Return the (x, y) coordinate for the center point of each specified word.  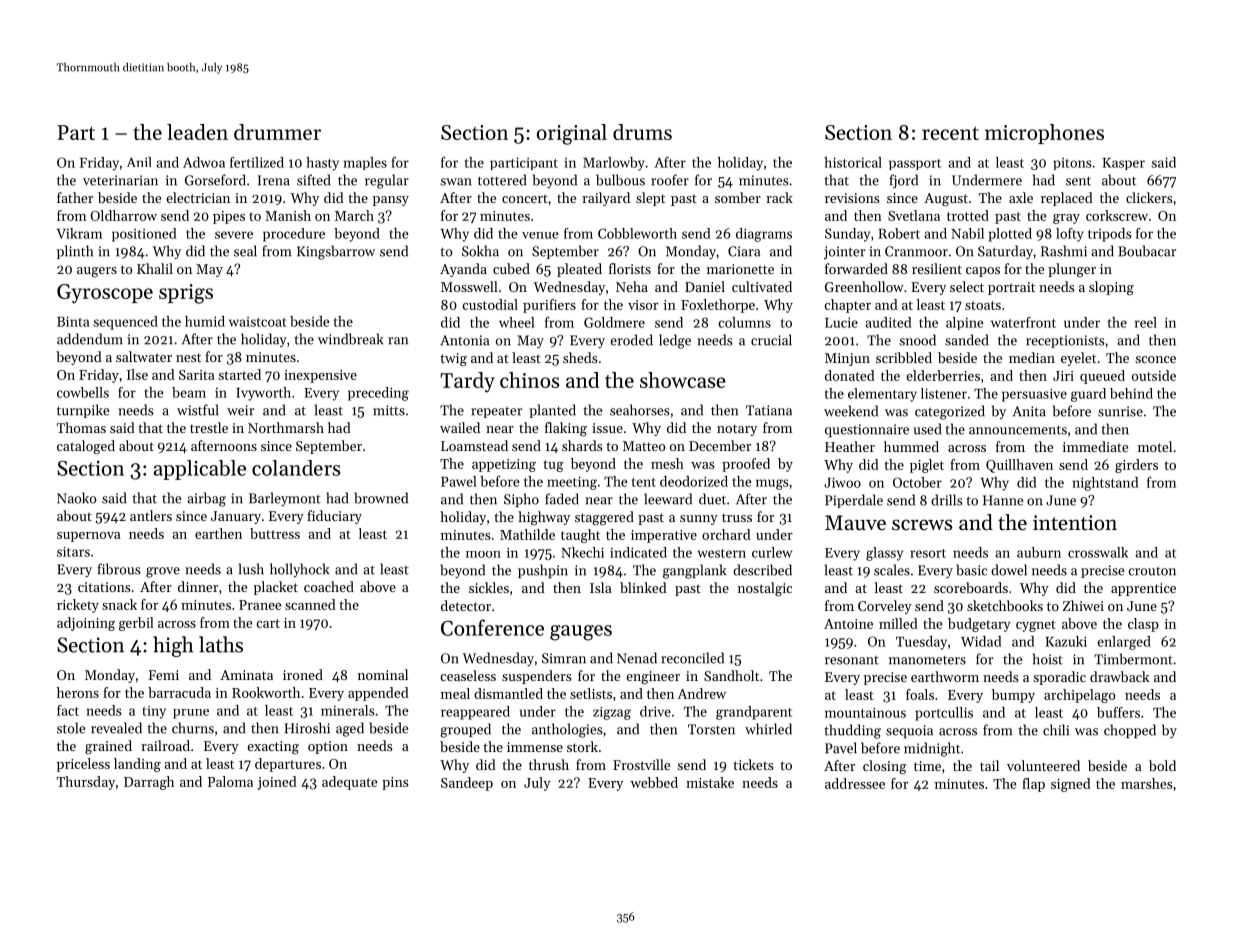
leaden (197, 132)
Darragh (149, 783)
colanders (296, 468)
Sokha (480, 251)
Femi (163, 675)
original (572, 134)
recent (950, 133)
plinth (75, 252)
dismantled (508, 693)
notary (737, 430)
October (917, 482)
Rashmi (1064, 251)
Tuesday (921, 643)
